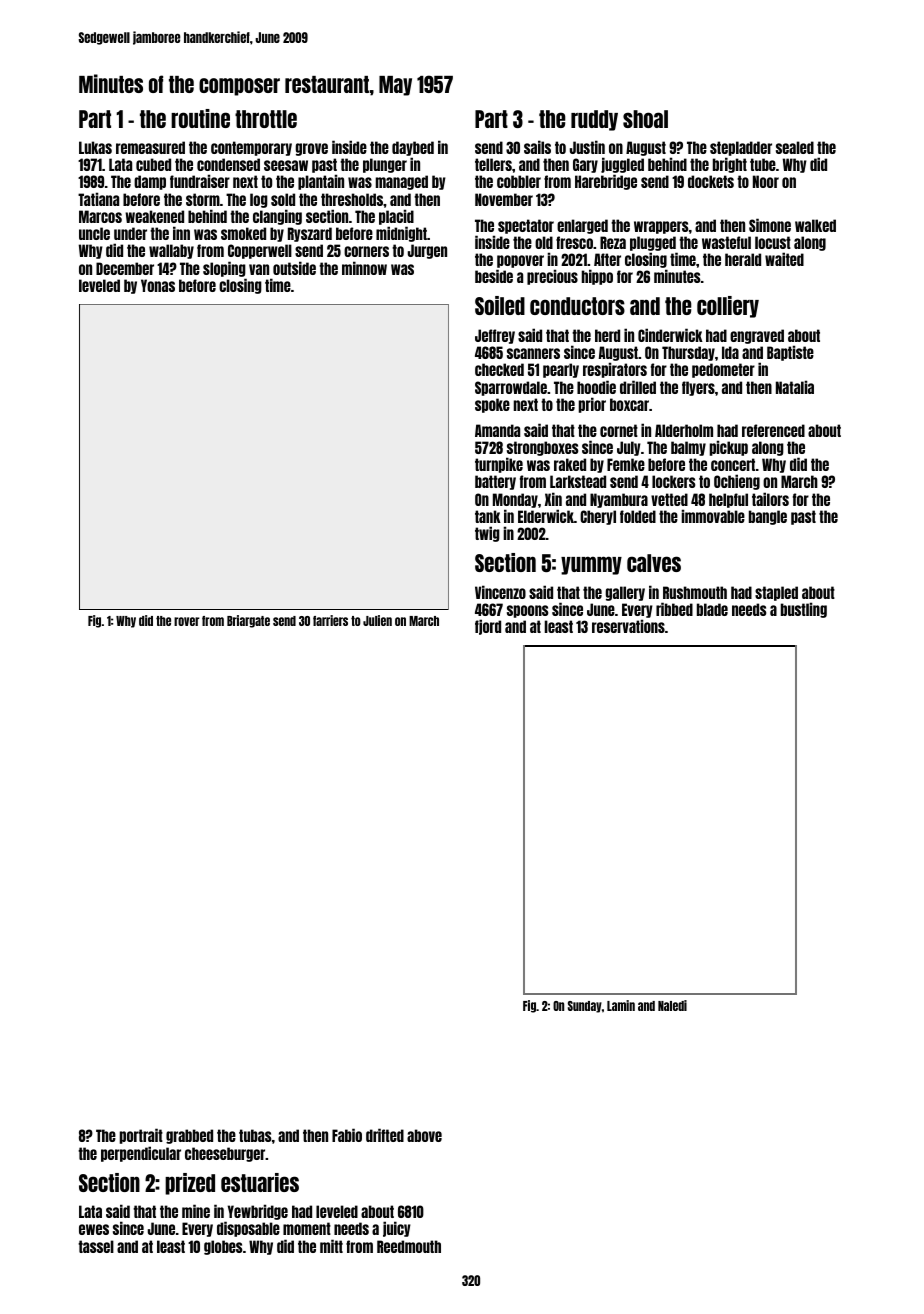 This image has width=924, height=1314. What do you see at coordinates (645, 119) in the image?
I see `shoal` at bounding box center [645, 119].
